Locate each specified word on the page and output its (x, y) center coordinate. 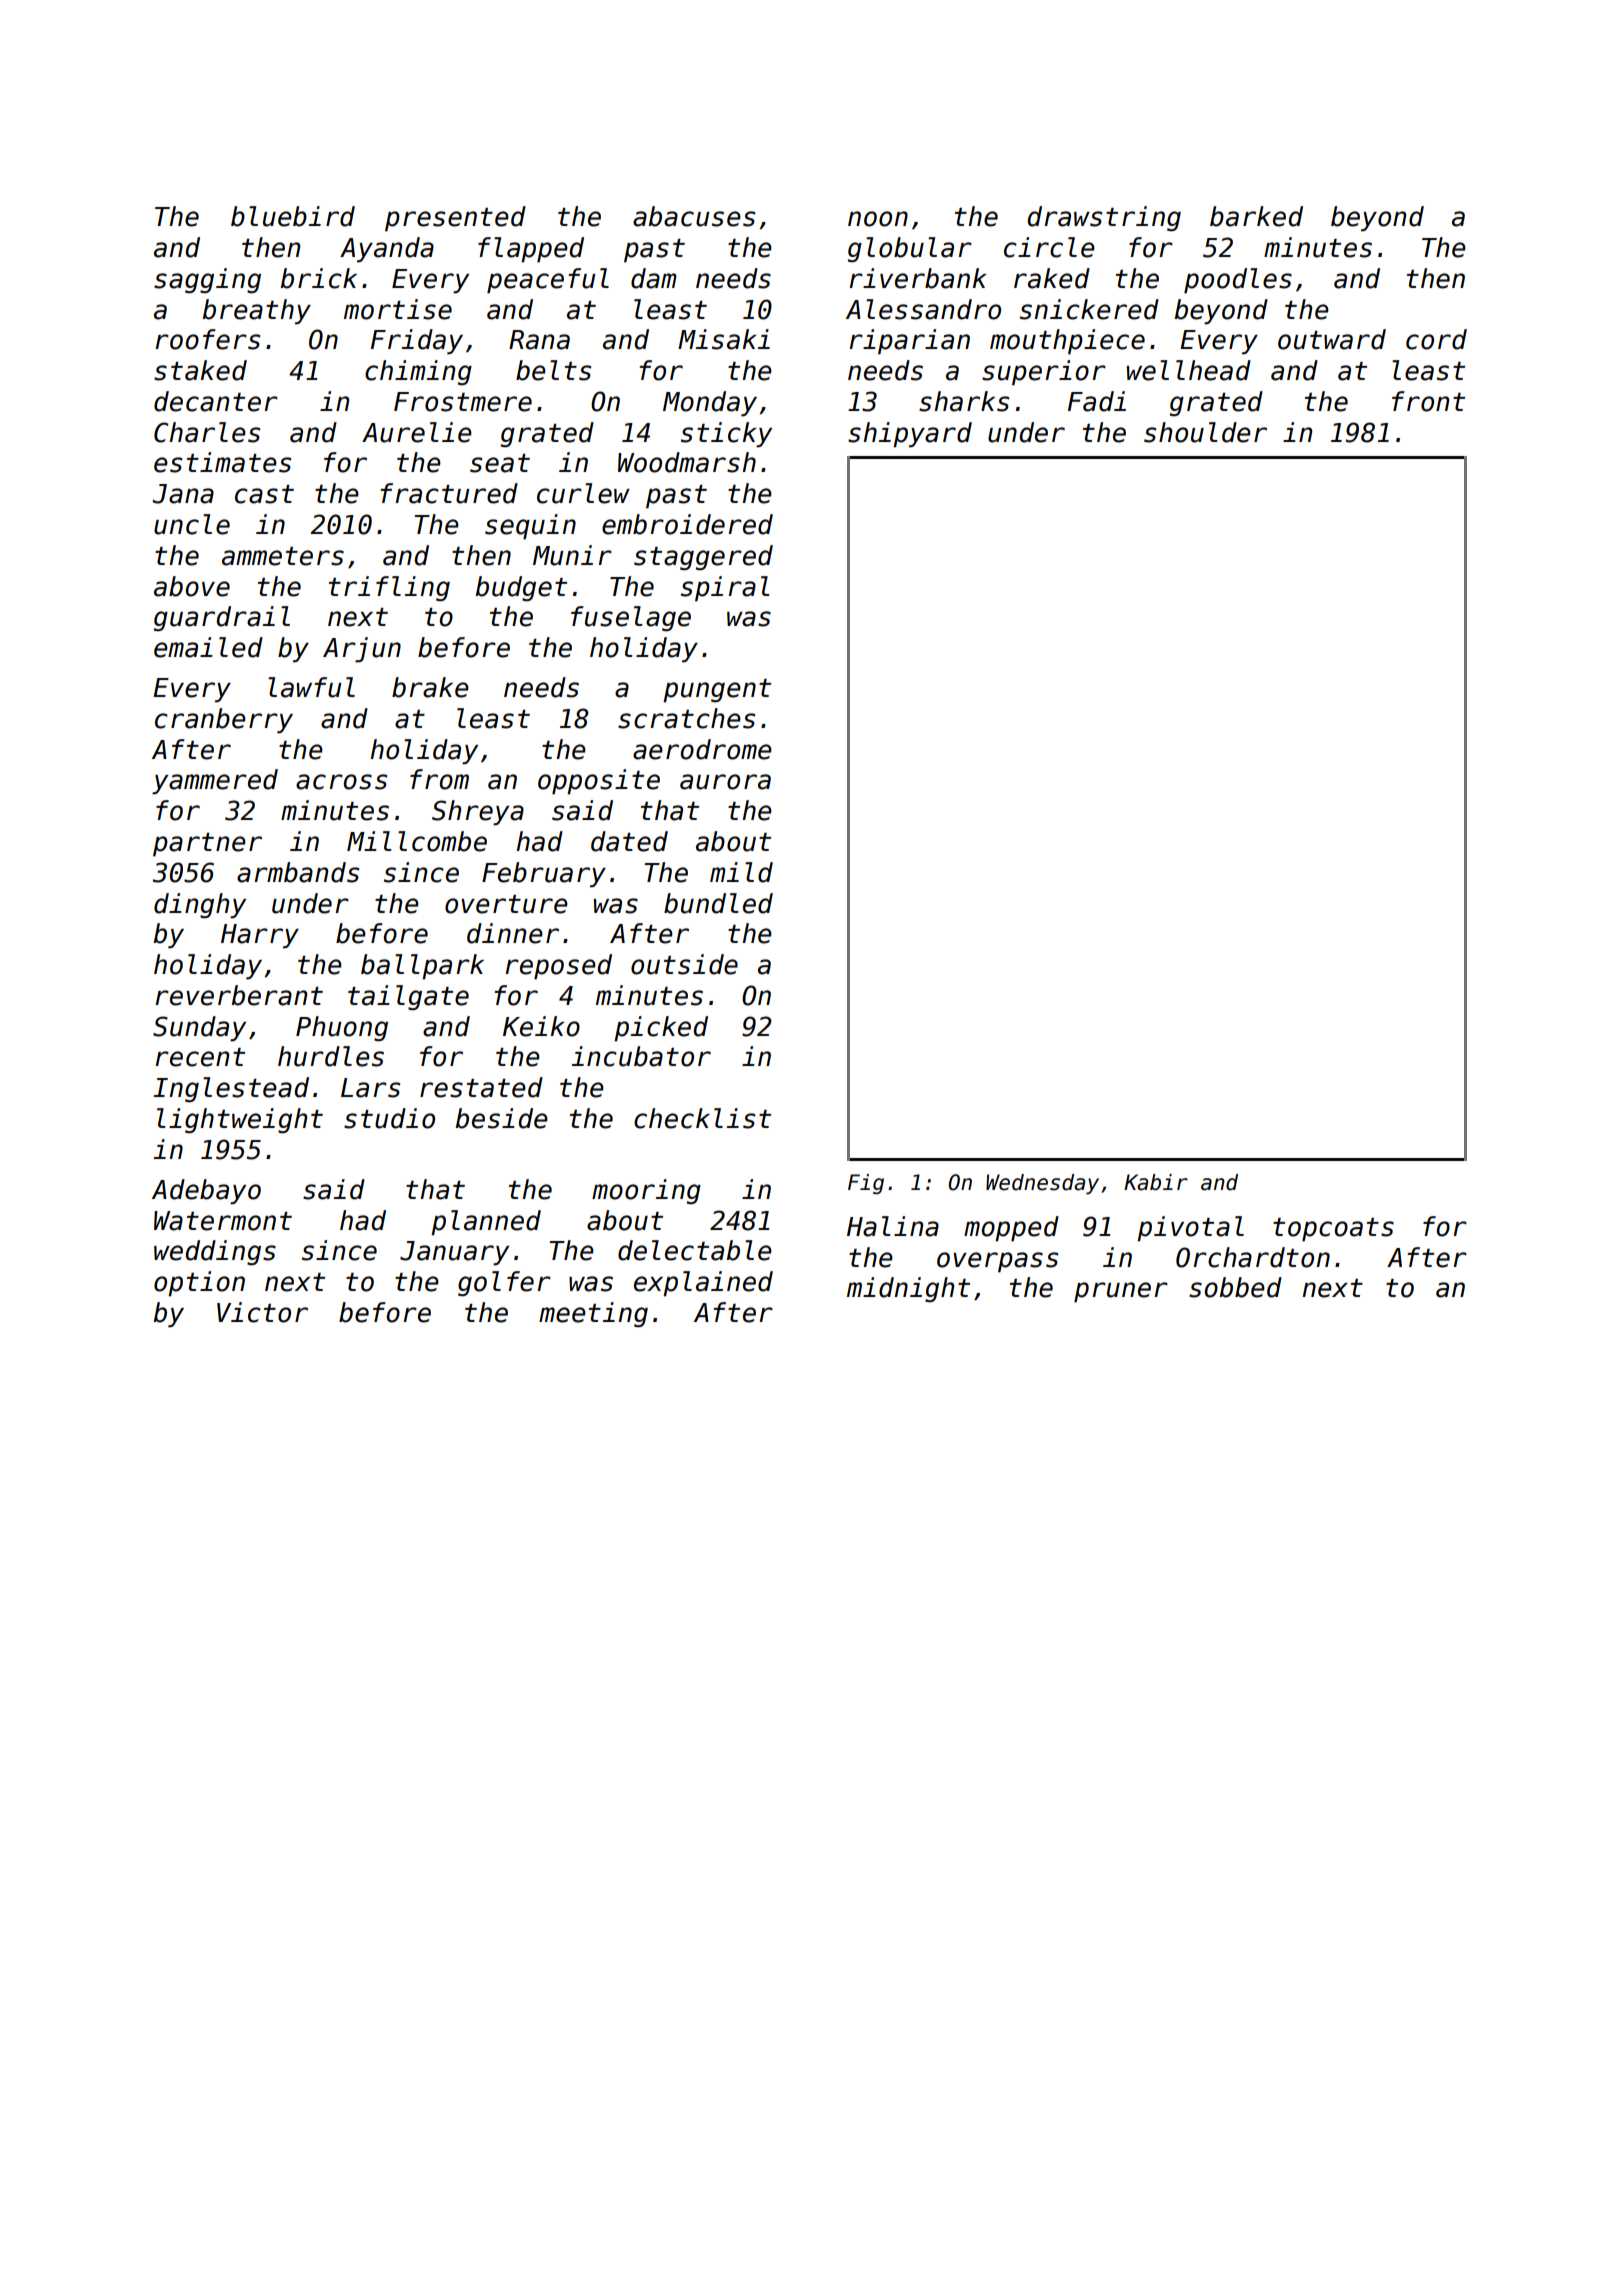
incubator (641, 1056)
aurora (725, 782)
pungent (717, 691)
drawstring (1104, 219)
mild (741, 872)
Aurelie (417, 432)
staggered (703, 558)
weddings (215, 1253)
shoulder (1205, 432)
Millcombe (417, 841)
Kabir (1156, 1182)
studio (389, 1118)
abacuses (694, 216)
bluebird (293, 216)
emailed (208, 647)
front (1428, 401)
